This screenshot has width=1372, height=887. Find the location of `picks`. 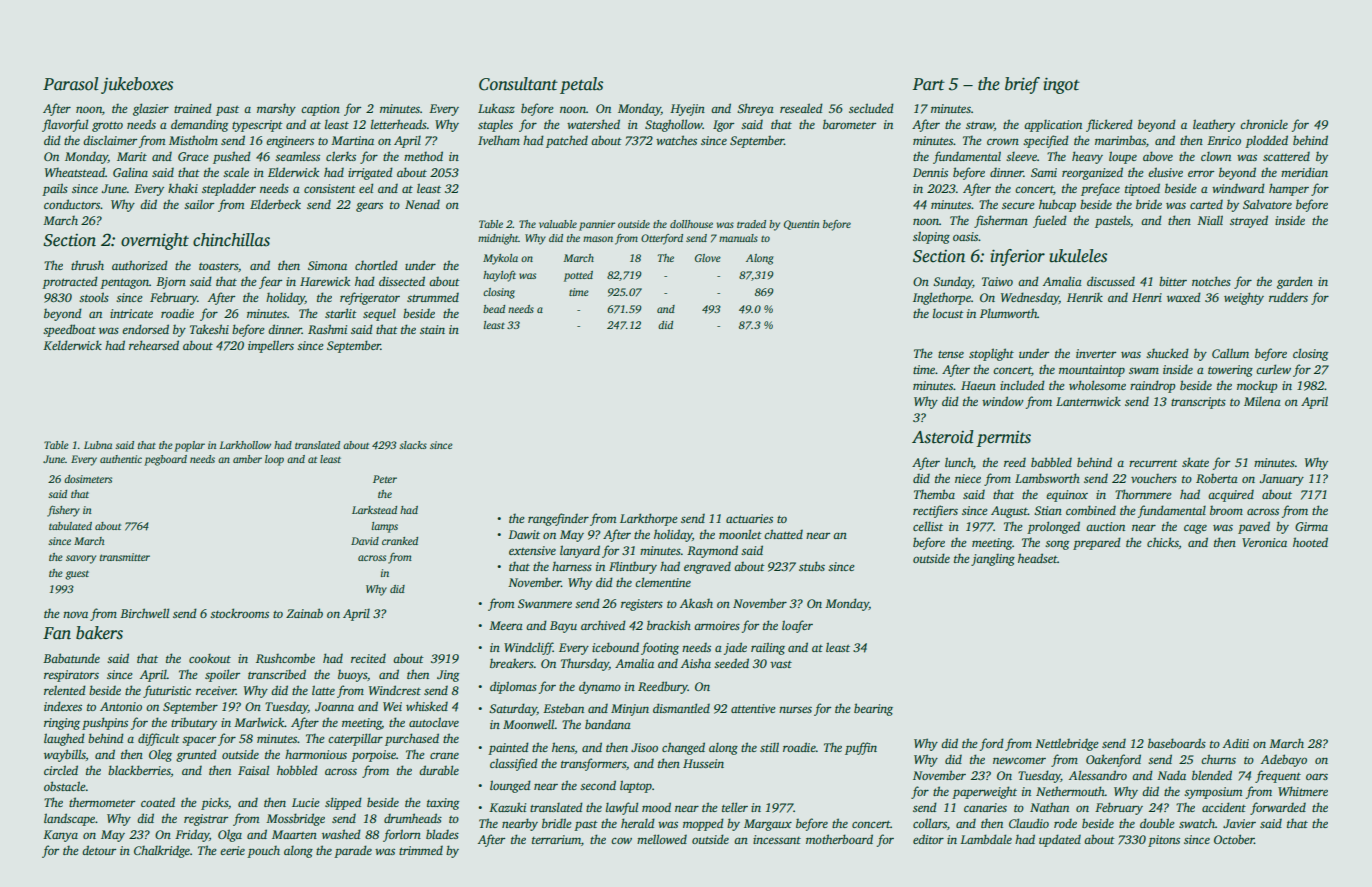

picks is located at coordinates (214, 803).
